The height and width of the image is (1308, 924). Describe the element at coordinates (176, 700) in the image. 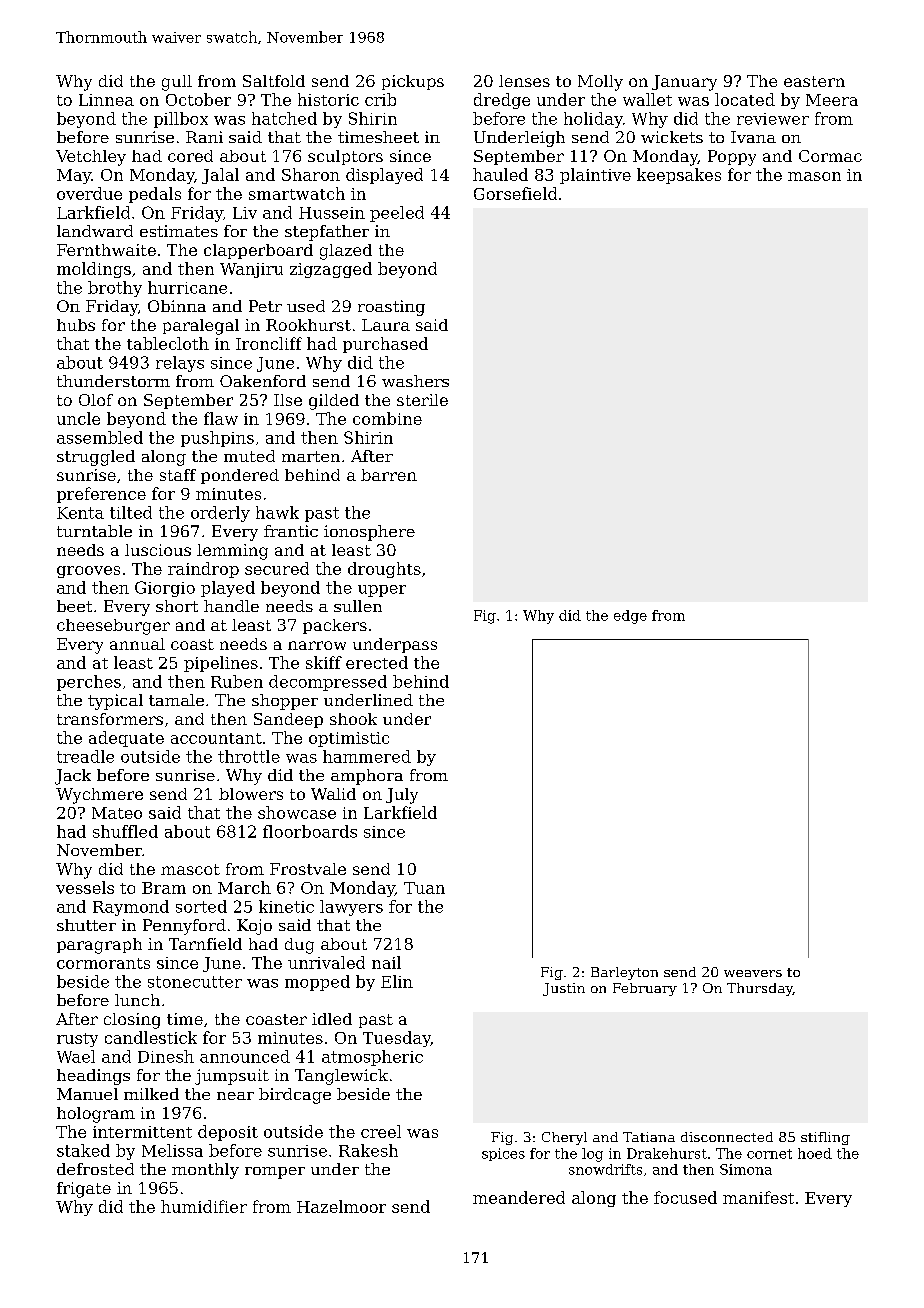

I see `tamale` at that location.
